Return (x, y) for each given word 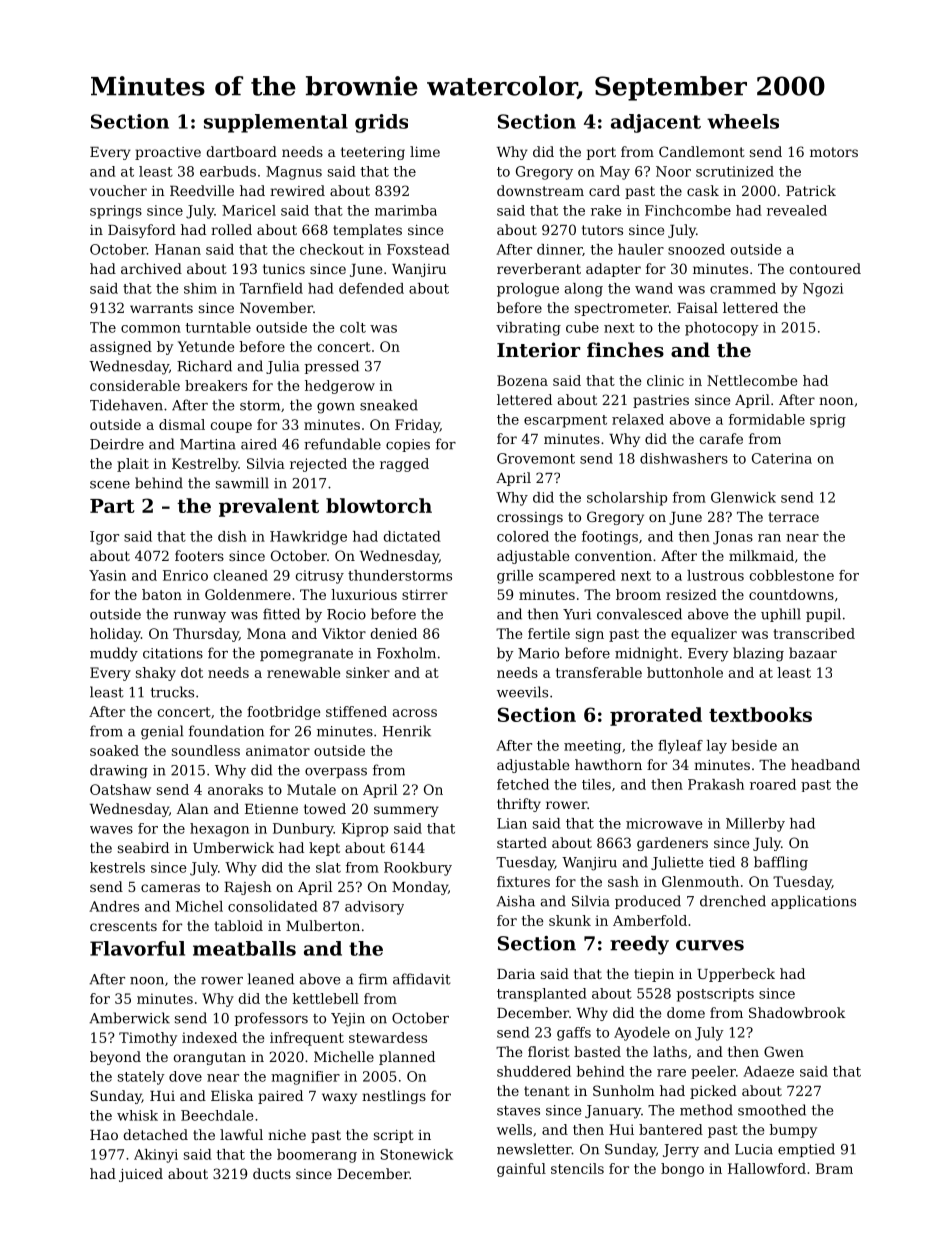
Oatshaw (120, 789)
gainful (521, 1170)
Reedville (202, 190)
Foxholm (406, 653)
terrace (793, 517)
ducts (272, 1173)
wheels (743, 121)
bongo (682, 1170)
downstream (540, 190)
